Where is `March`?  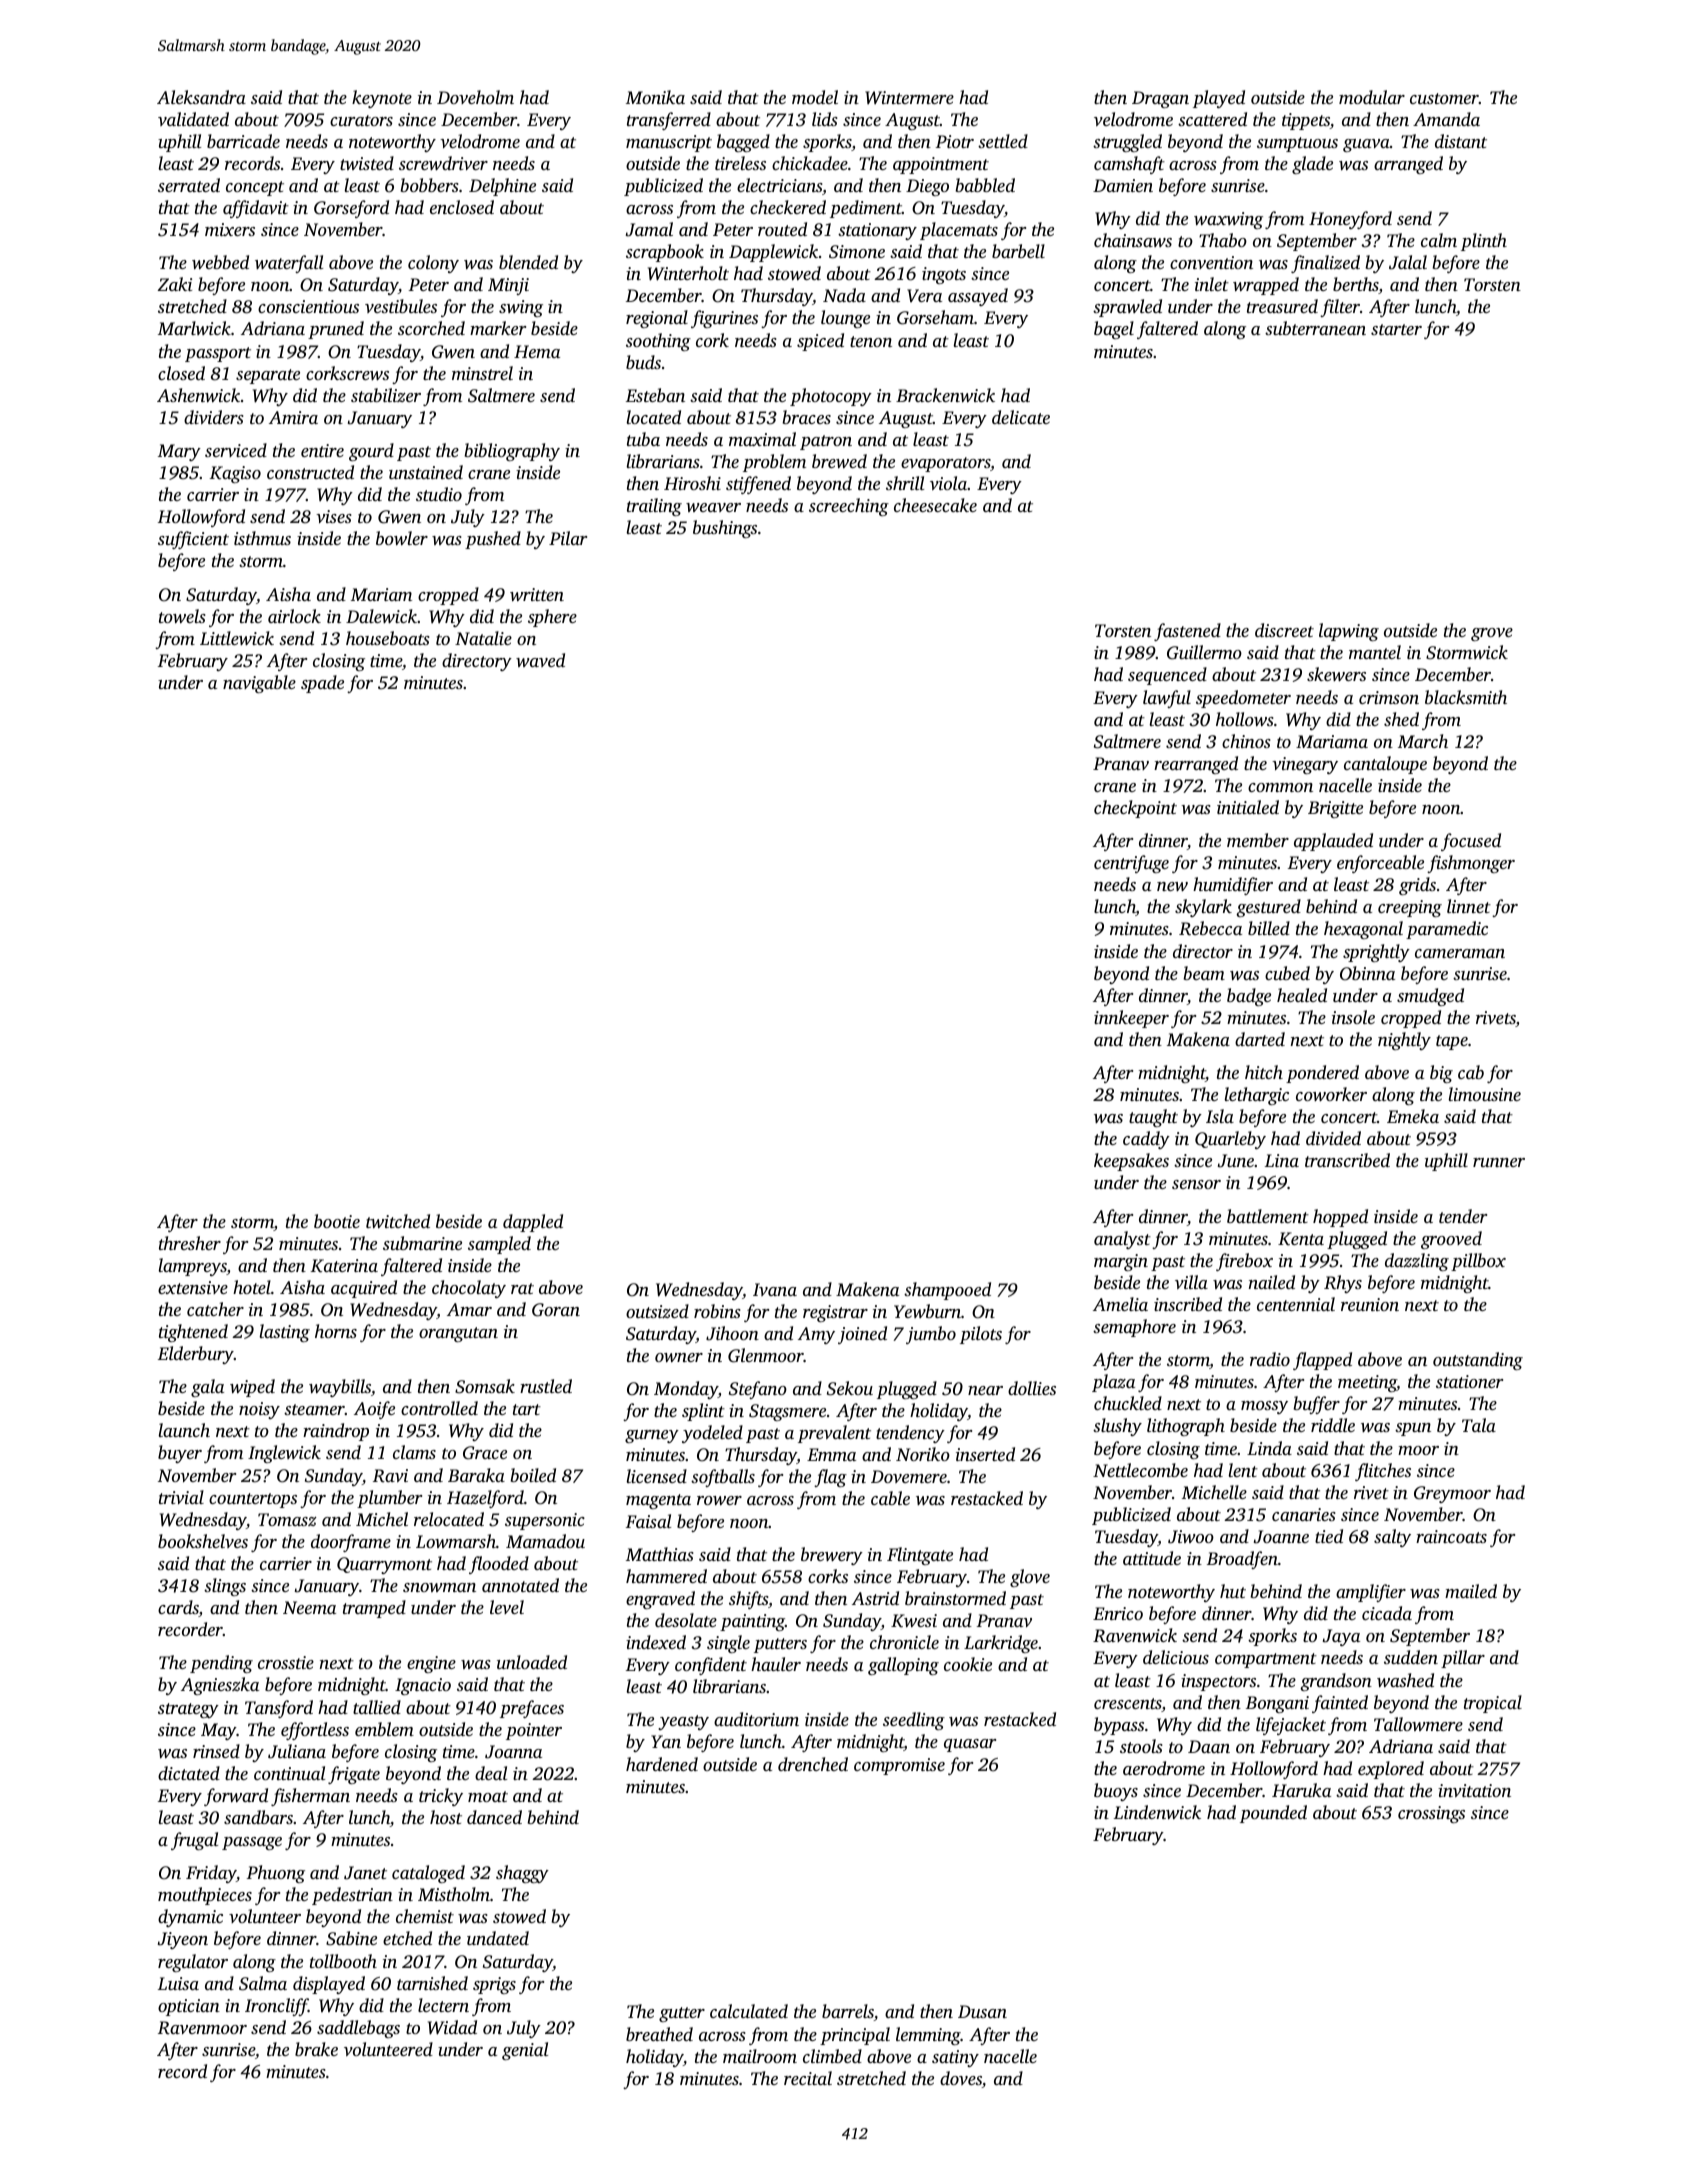
March is located at coordinates (1423, 741).
